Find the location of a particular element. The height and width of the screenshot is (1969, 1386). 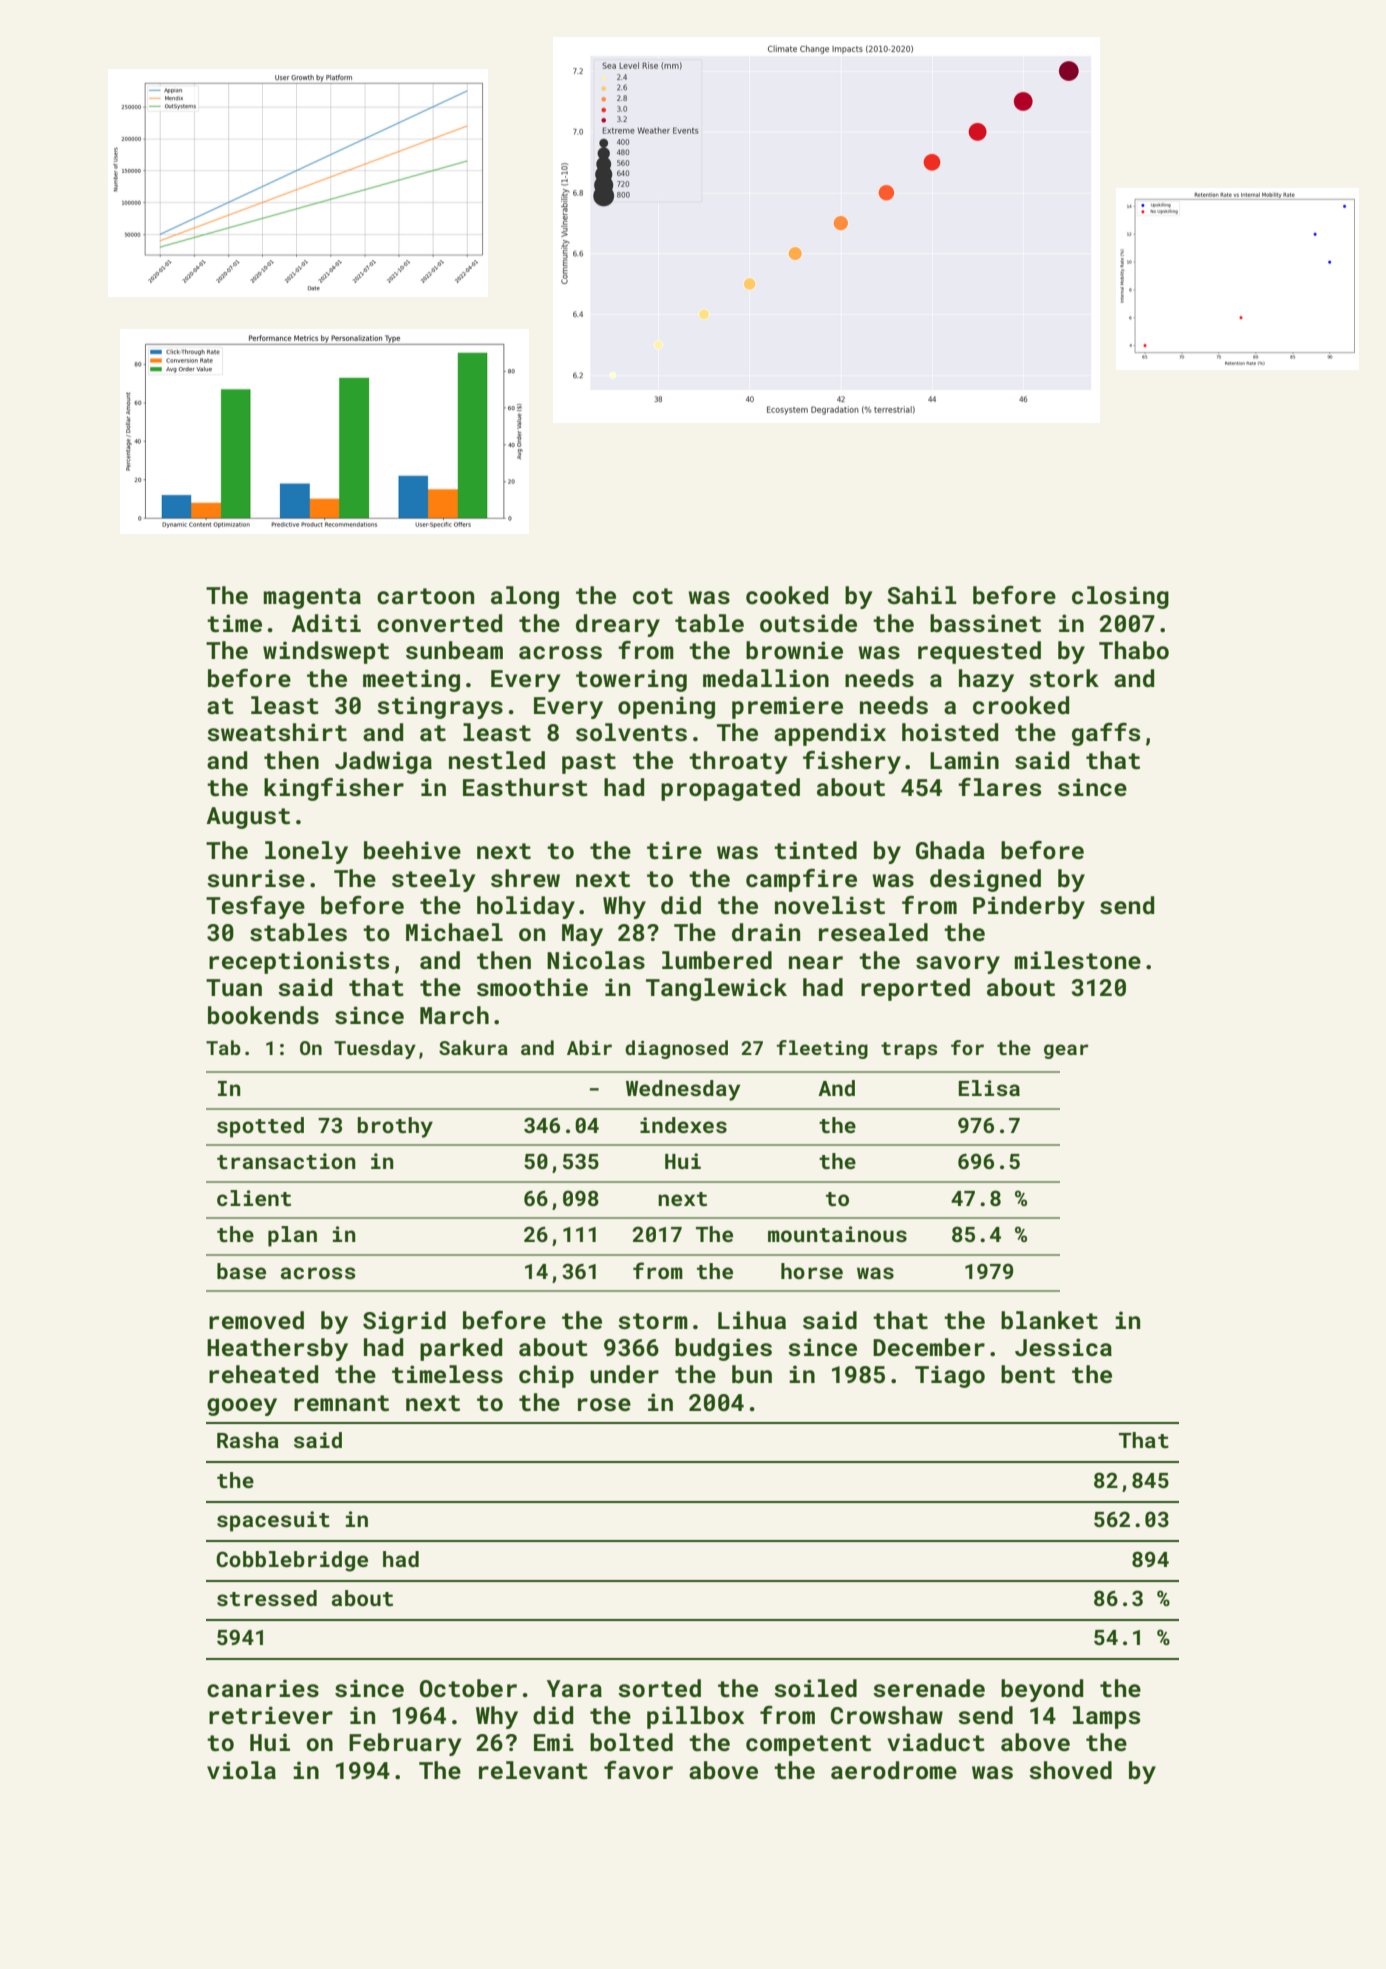

indexes is located at coordinates (683, 1125).
